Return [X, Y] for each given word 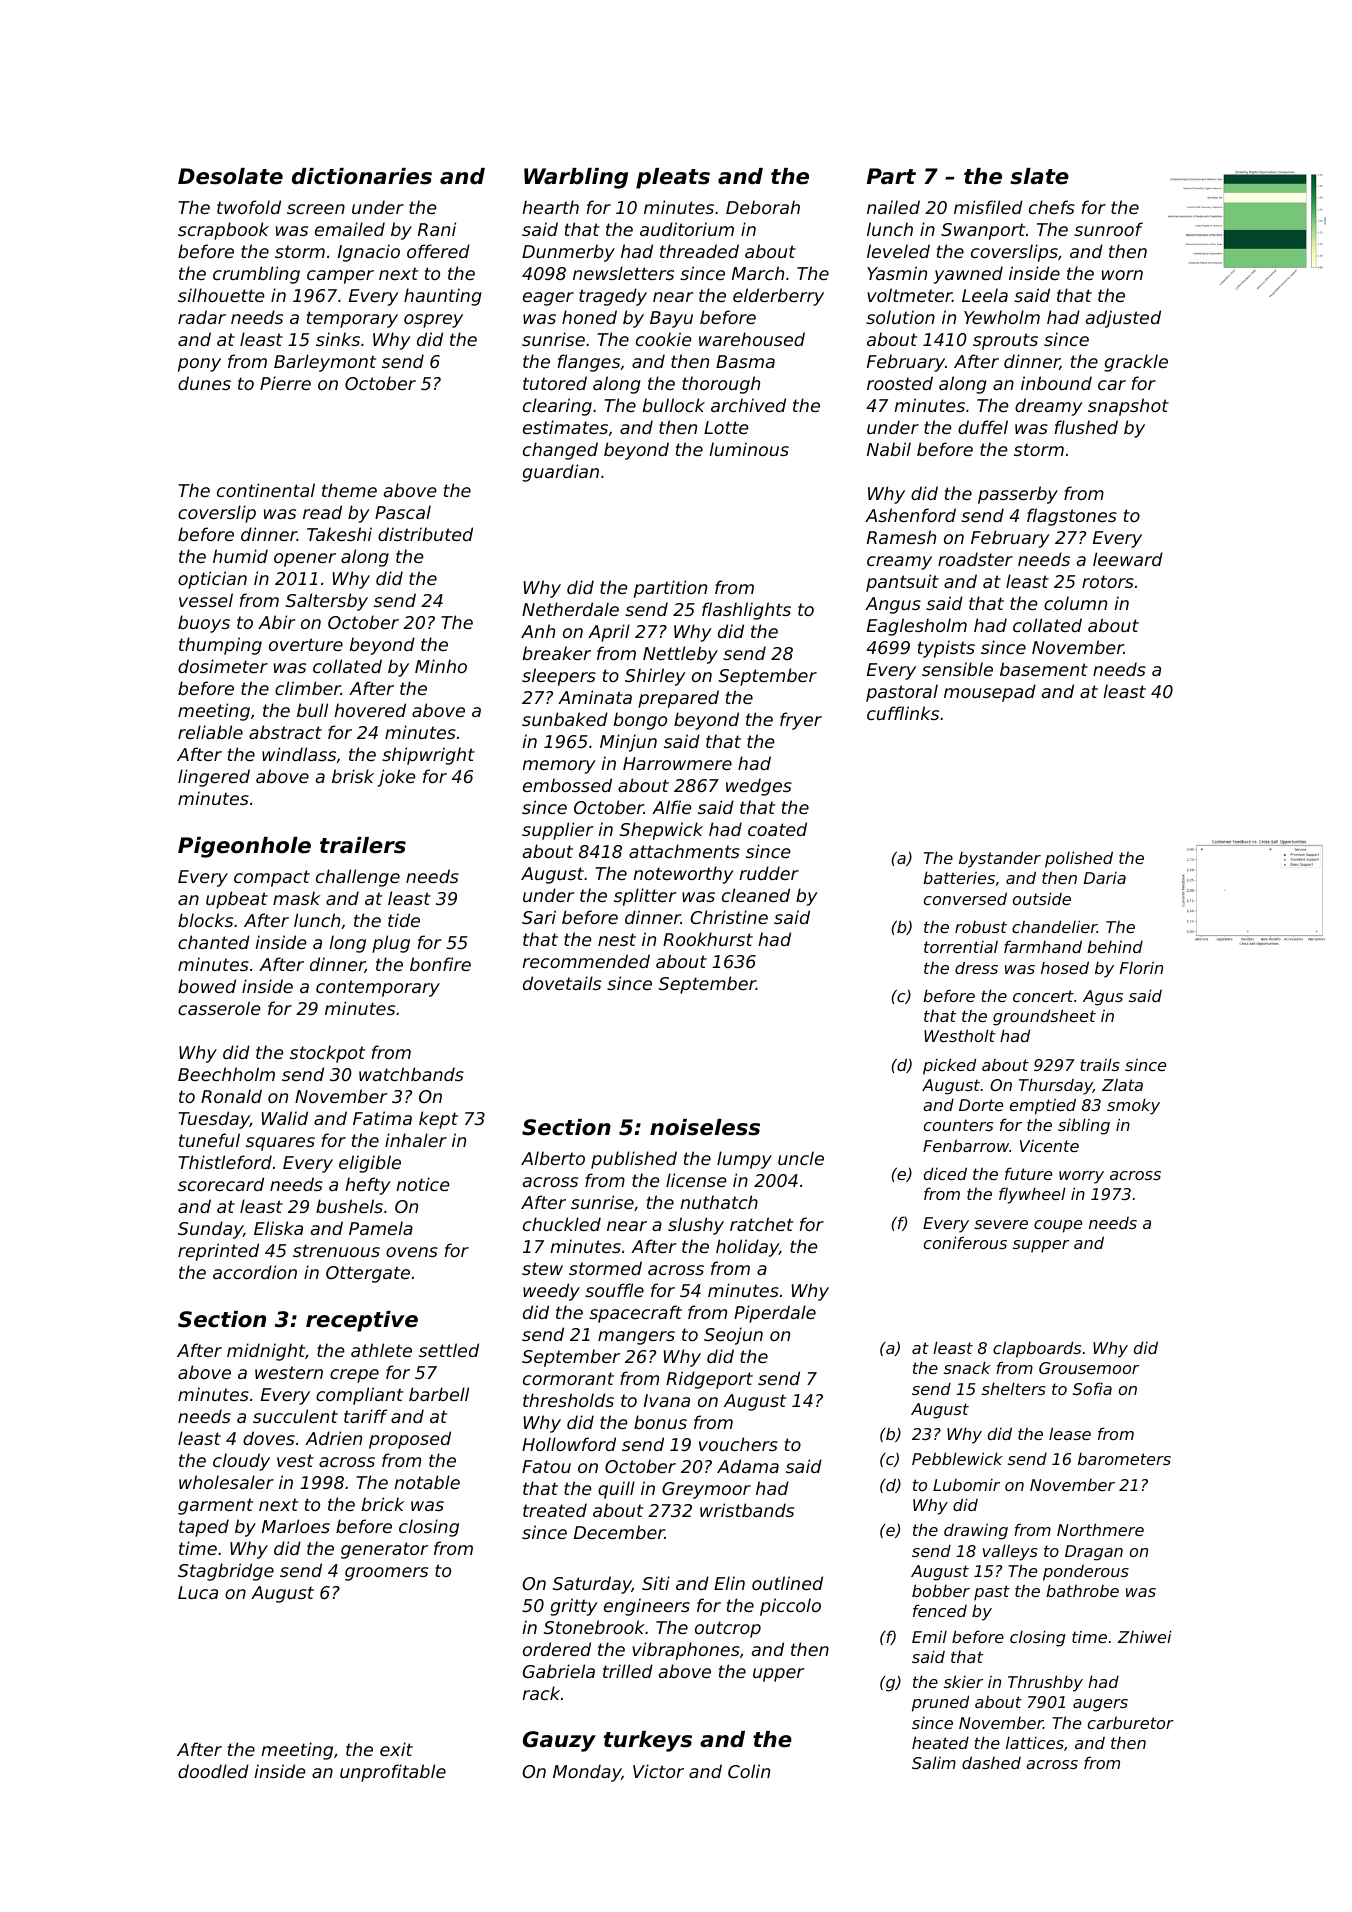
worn [1122, 275]
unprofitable [393, 1773]
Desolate [230, 176]
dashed [991, 1762]
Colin [749, 1771]
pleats [673, 178]
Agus [1103, 998]
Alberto [553, 1158]
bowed [207, 986]
